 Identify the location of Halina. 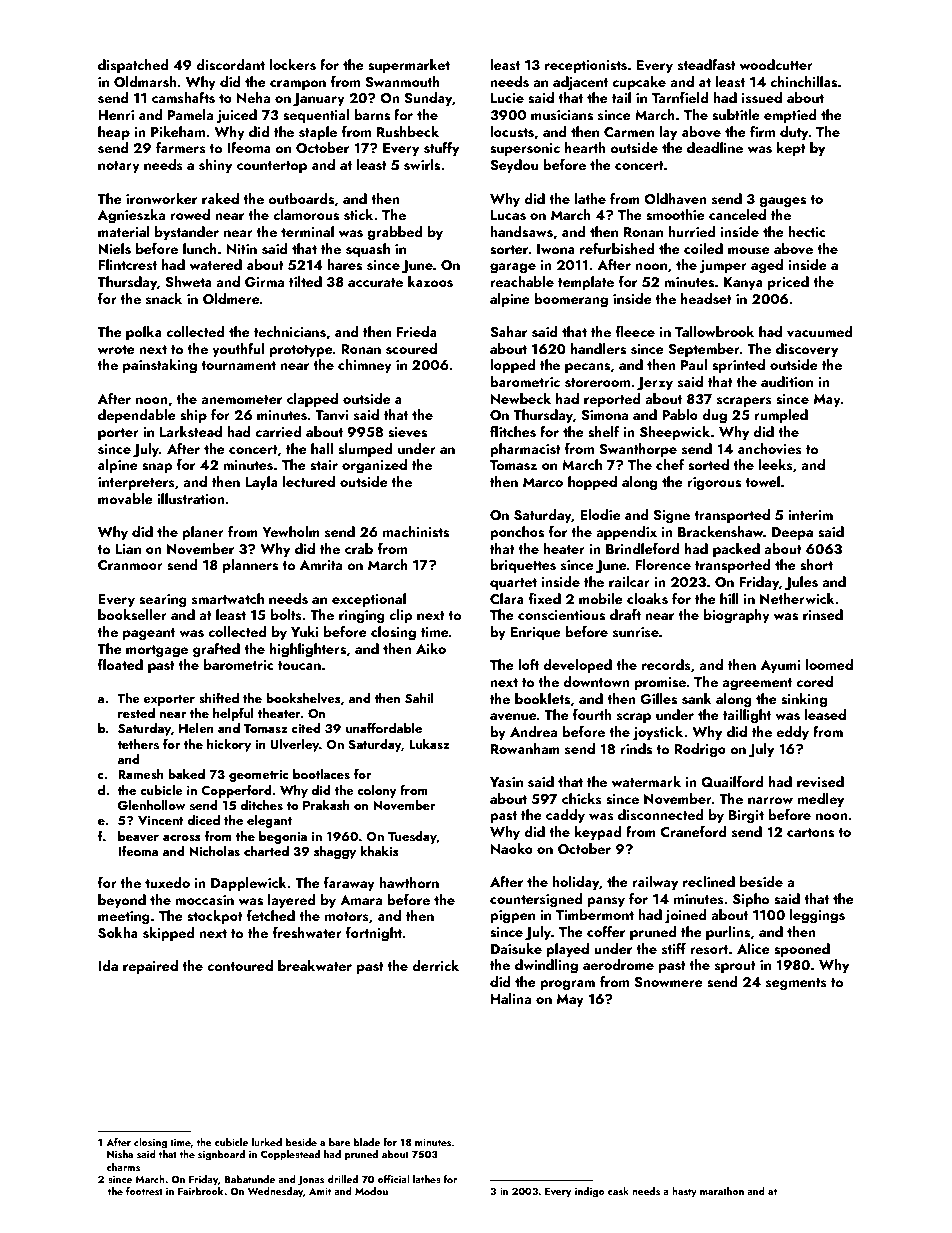
(511, 998).
